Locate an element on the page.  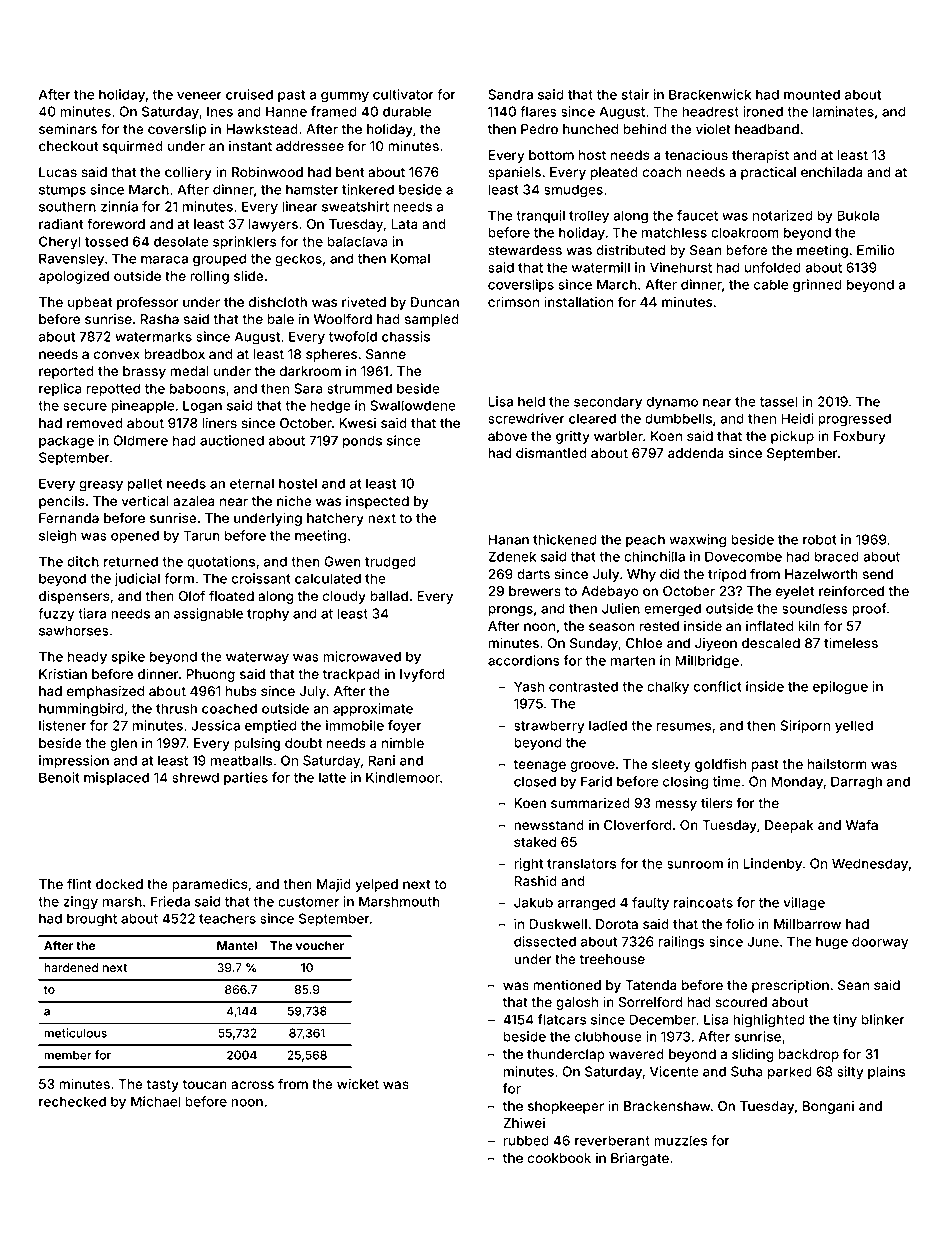
member is located at coordinates (68, 1055).
